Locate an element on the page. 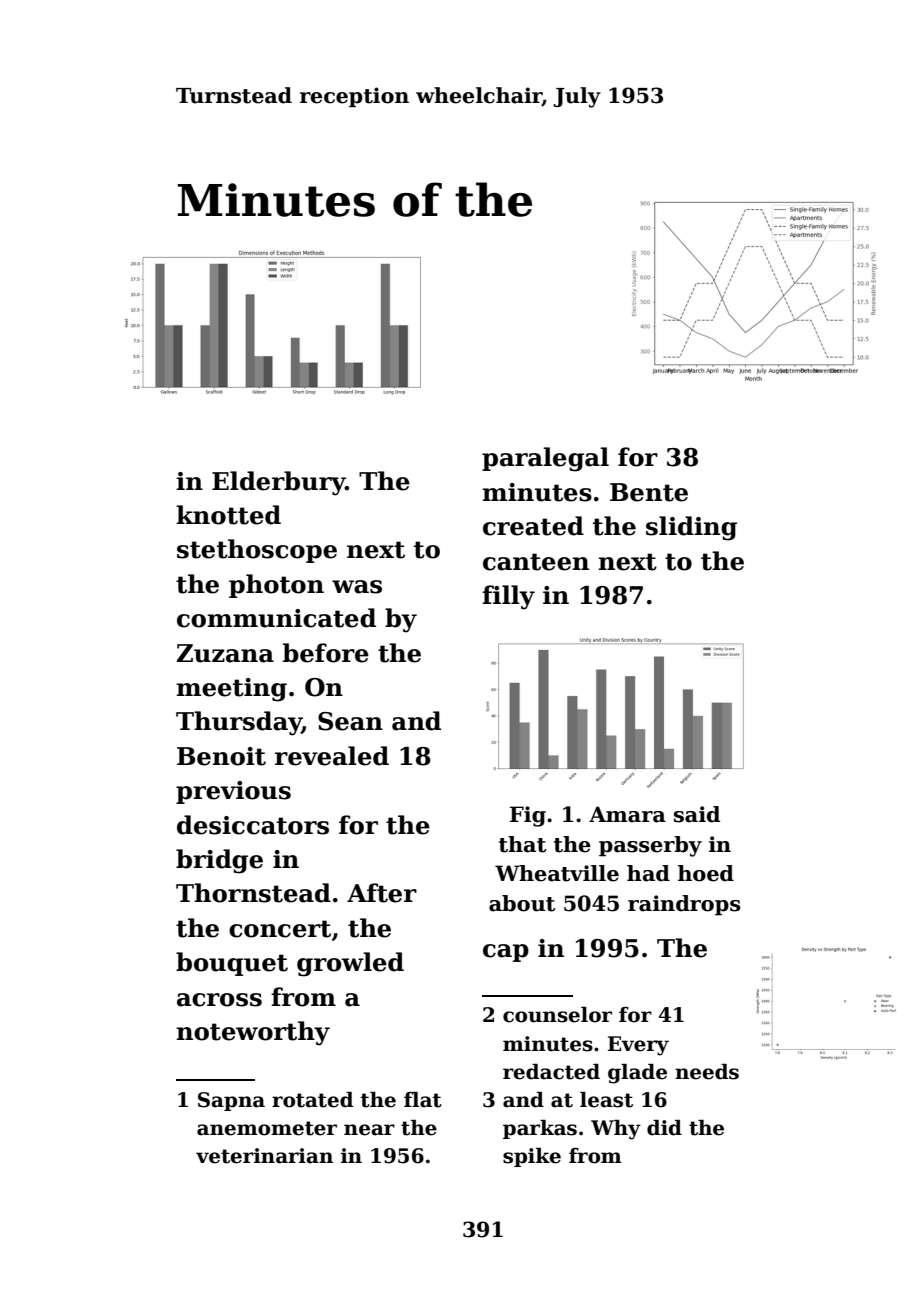 The width and height of the document is (924, 1311). Bente is located at coordinates (649, 492).
